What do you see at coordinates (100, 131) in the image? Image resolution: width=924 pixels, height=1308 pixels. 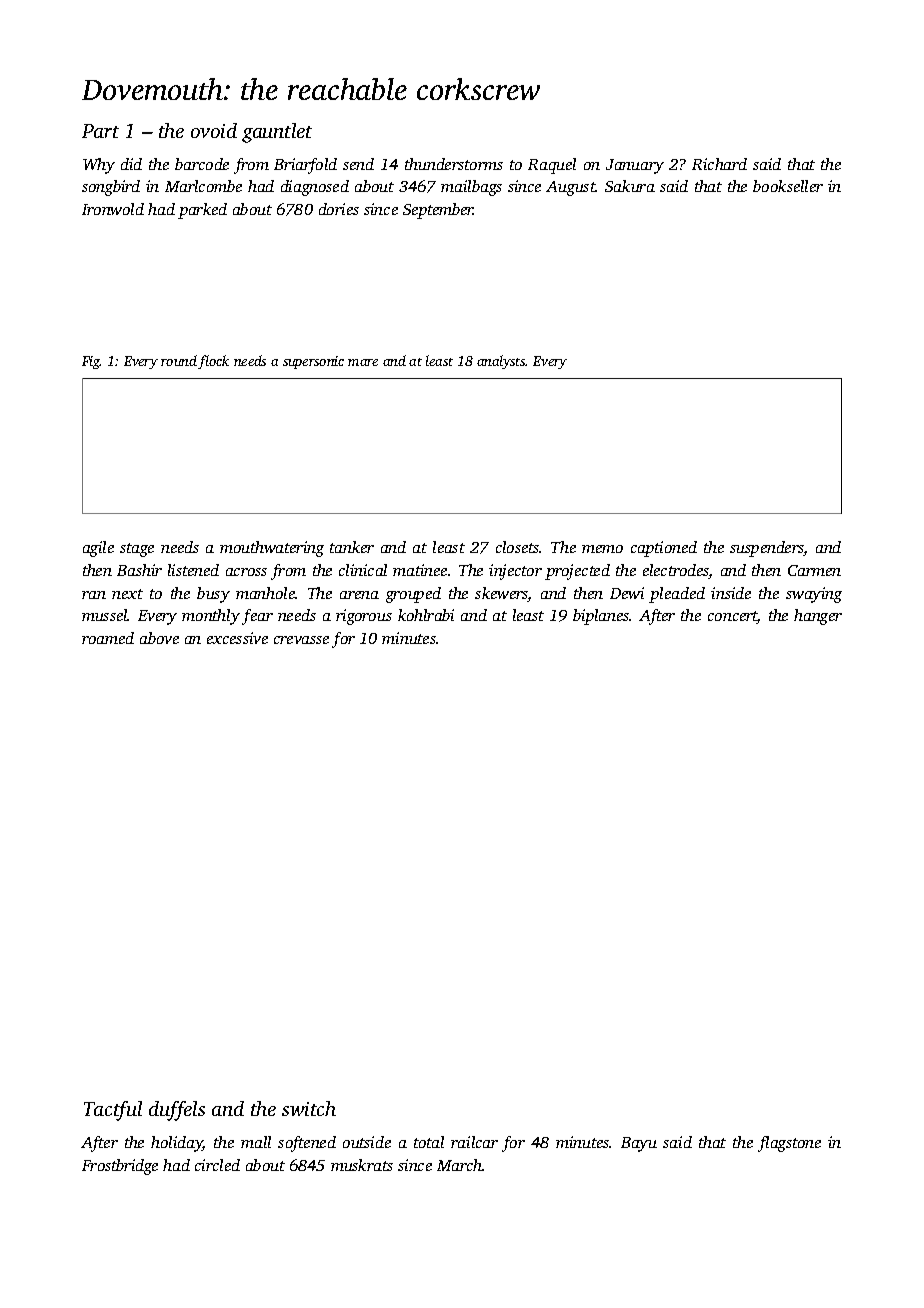 I see `Part` at bounding box center [100, 131].
